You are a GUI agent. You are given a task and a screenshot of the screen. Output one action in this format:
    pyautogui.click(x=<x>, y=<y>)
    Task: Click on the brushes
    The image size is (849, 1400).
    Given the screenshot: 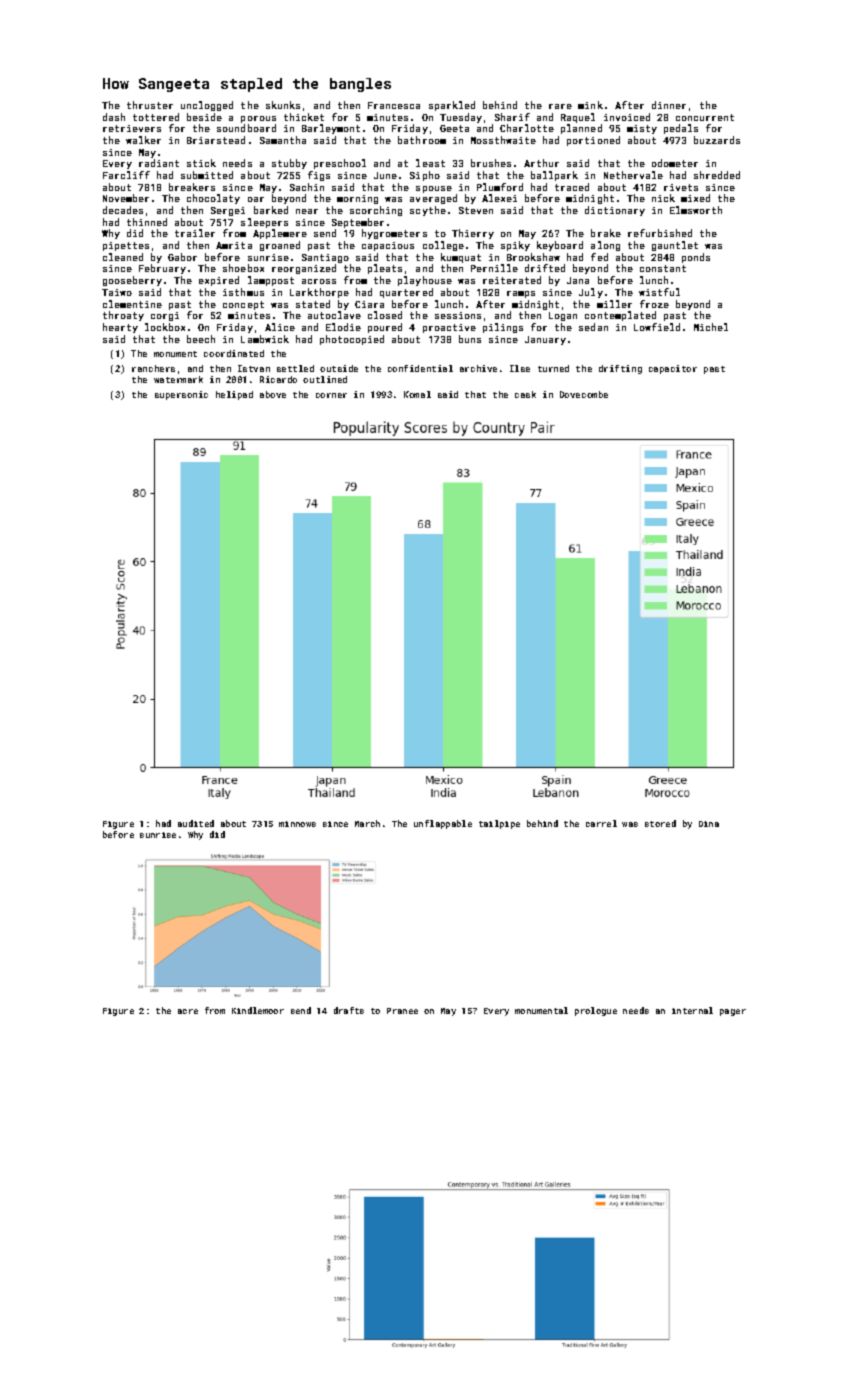 What is the action you would take?
    pyautogui.click(x=491, y=163)
